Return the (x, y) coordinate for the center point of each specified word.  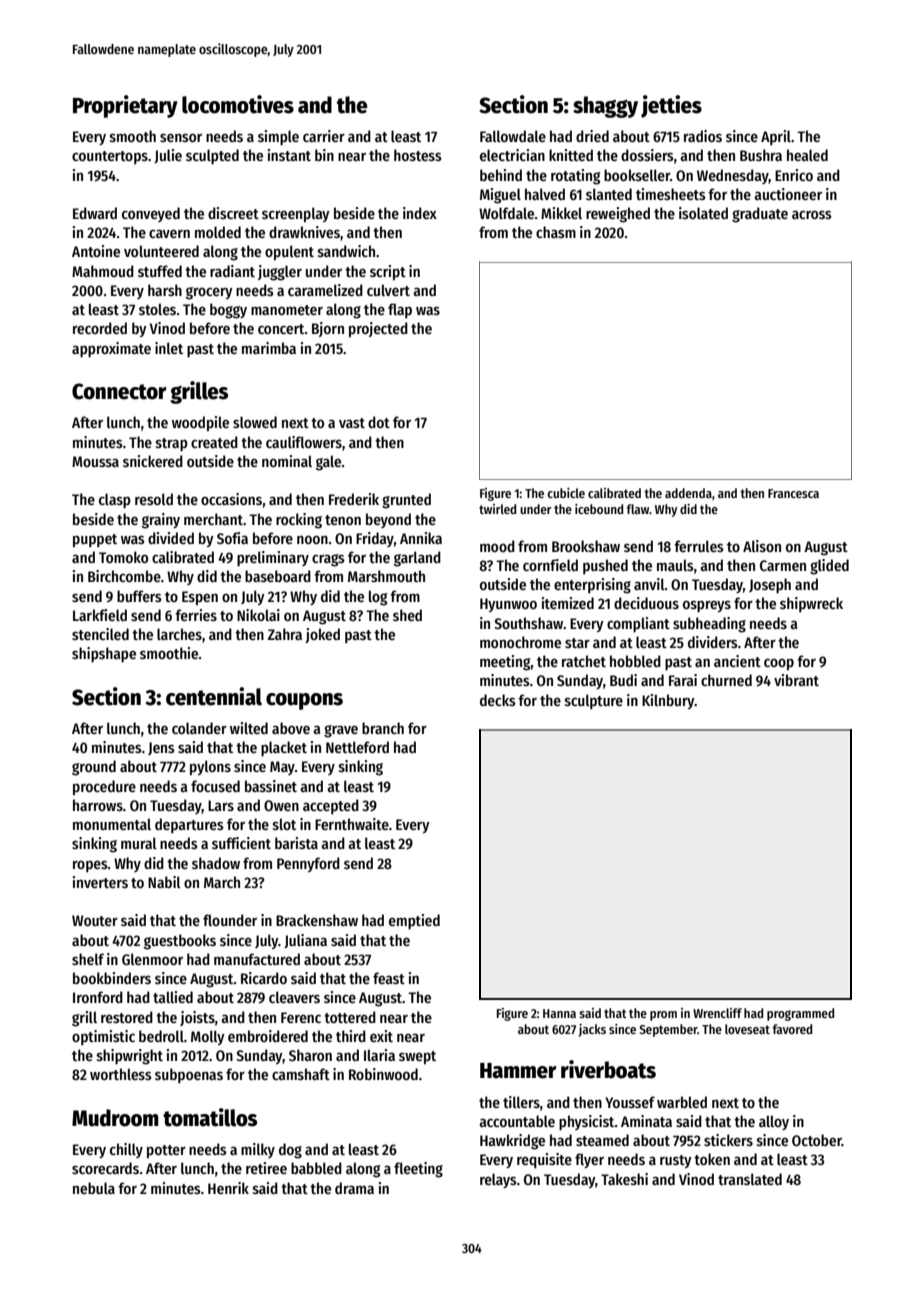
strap (172, 444)
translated (750, 1179)
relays (498, 1180)
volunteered (161, 251)
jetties (671, 106)
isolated (703, 213)
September (668, 1030)
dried (592, 136)
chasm (556, 232)
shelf (88, 959)
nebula (94, 1188)
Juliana (305, 941)
